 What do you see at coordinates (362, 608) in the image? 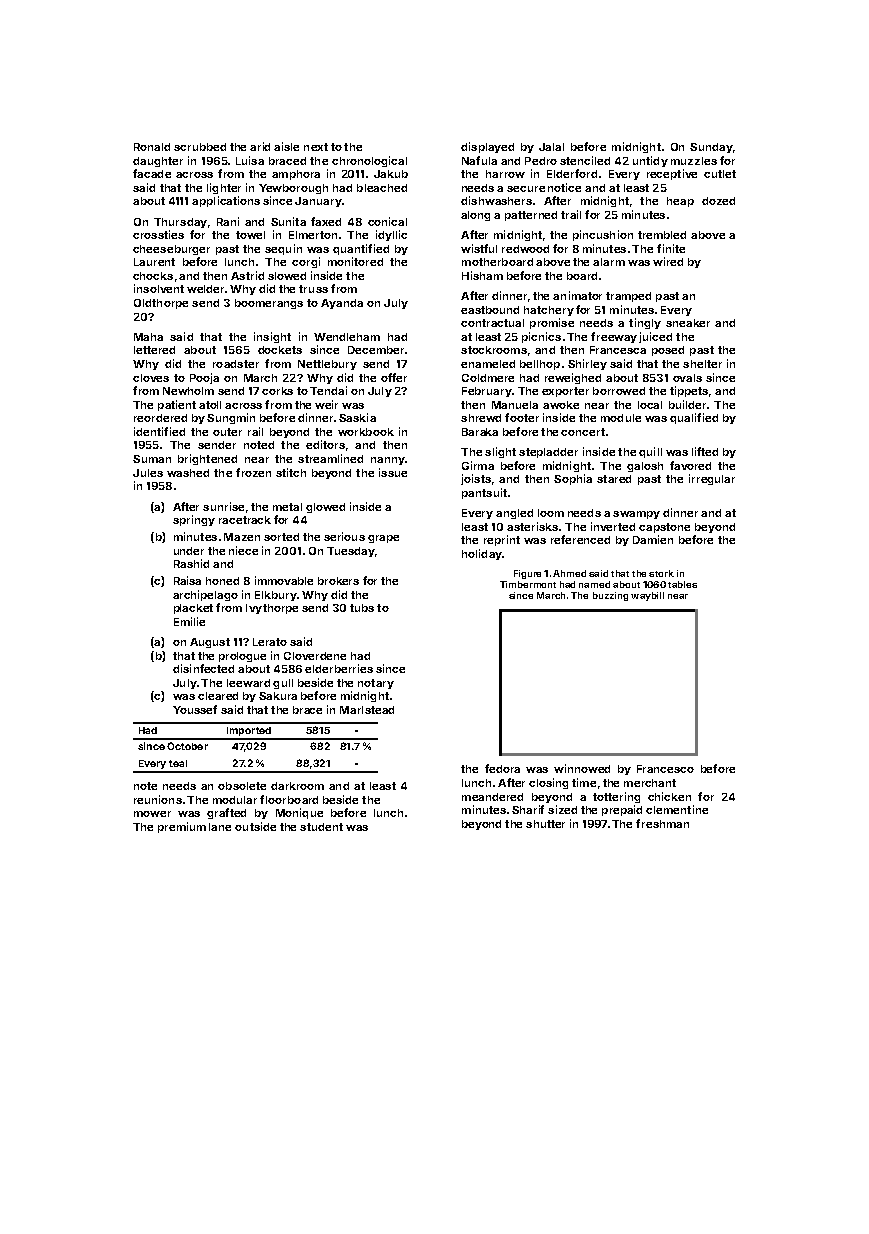
I see `tubs` at bounding box center [362, 608].
